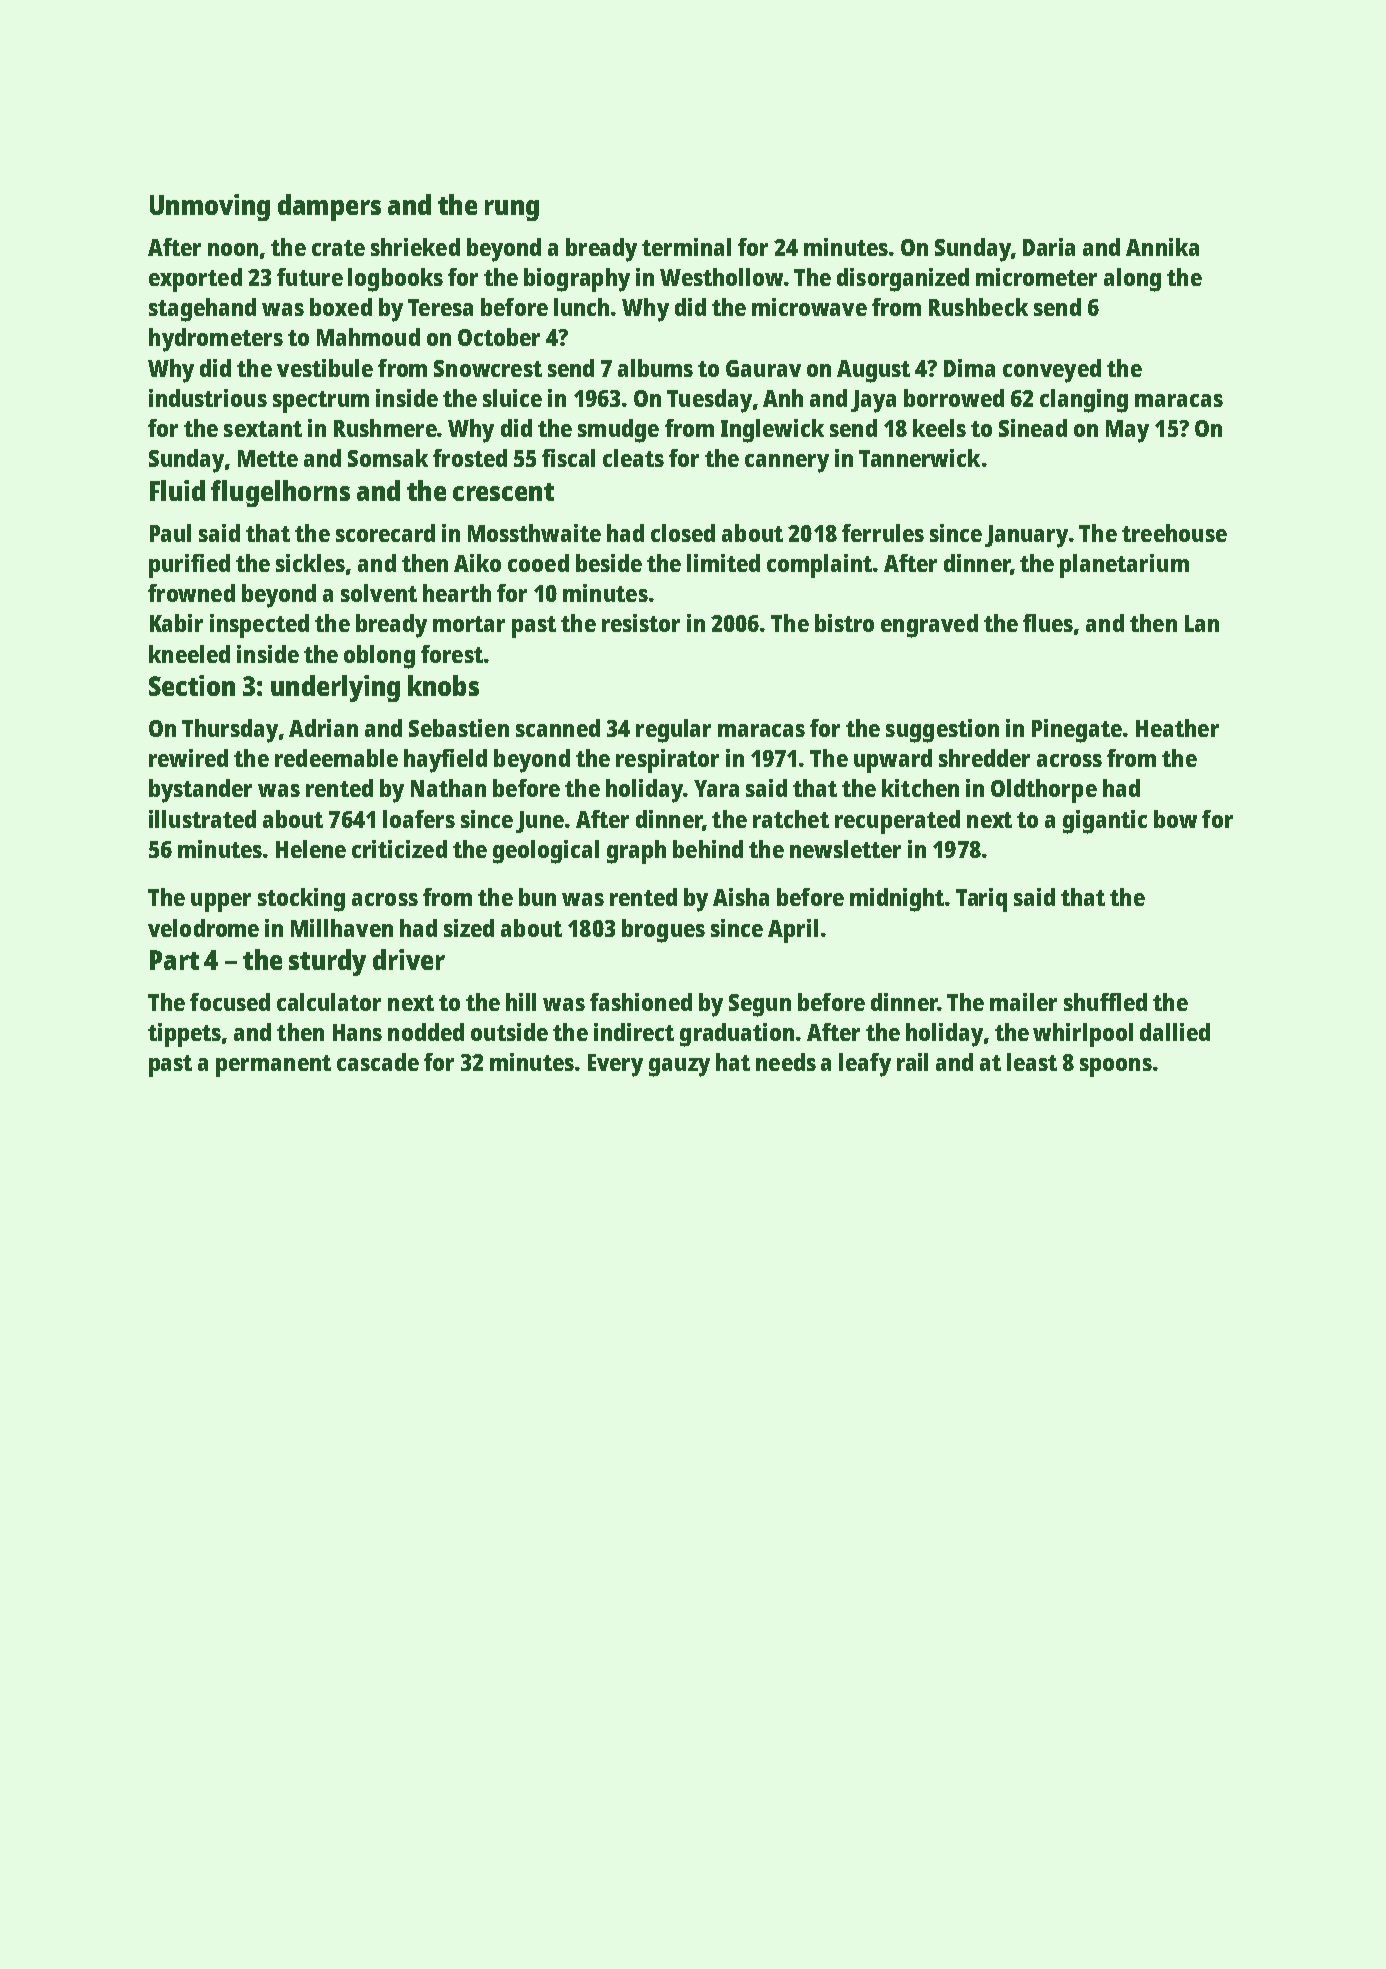  I want to click on Tariq, so click(981, 900).
